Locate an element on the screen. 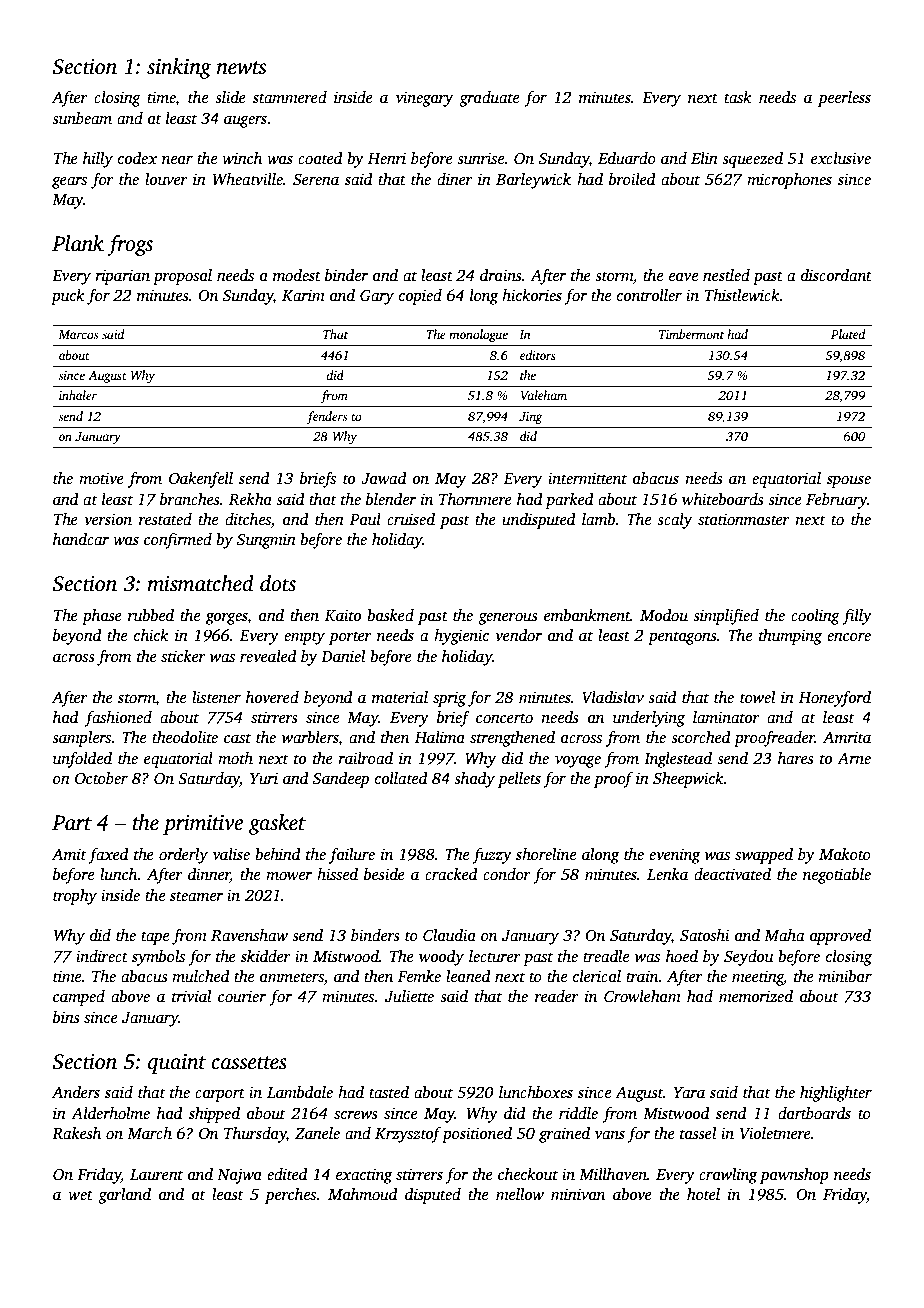  Oakenfell is located at coordinates (201, 480).
